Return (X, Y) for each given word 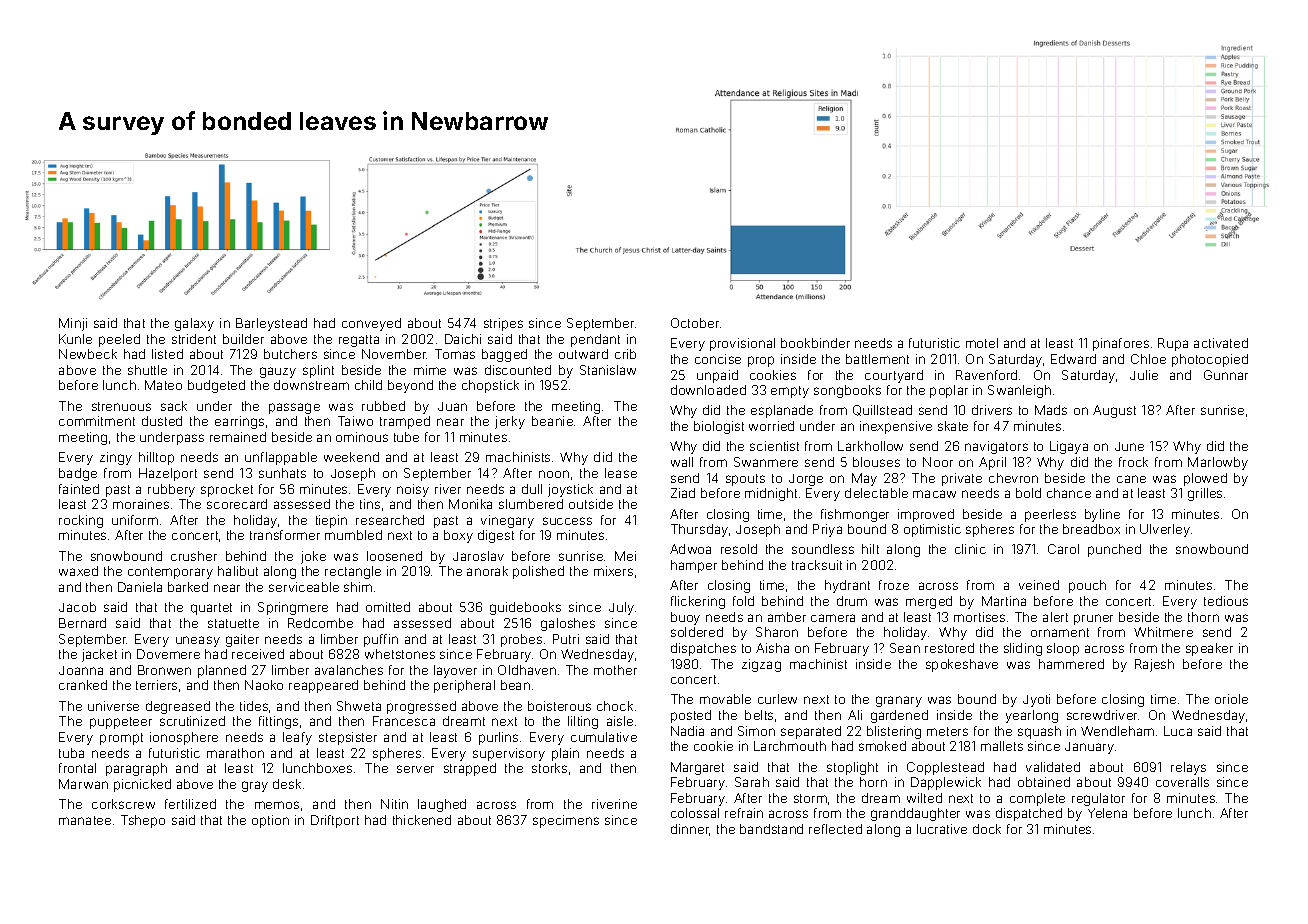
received (258, 654)
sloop (1063, 649)
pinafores (1121, 344)
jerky (510, 422)
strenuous (121, 406)
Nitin (394, 804)
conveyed (371, 324)
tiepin (331, 521)
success (567, 521)
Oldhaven (527, 670)
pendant (595, 340)
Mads (1051, 410)
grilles (1205, 494)
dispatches (703, 649)
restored (949, 648)
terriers (156, 685)
